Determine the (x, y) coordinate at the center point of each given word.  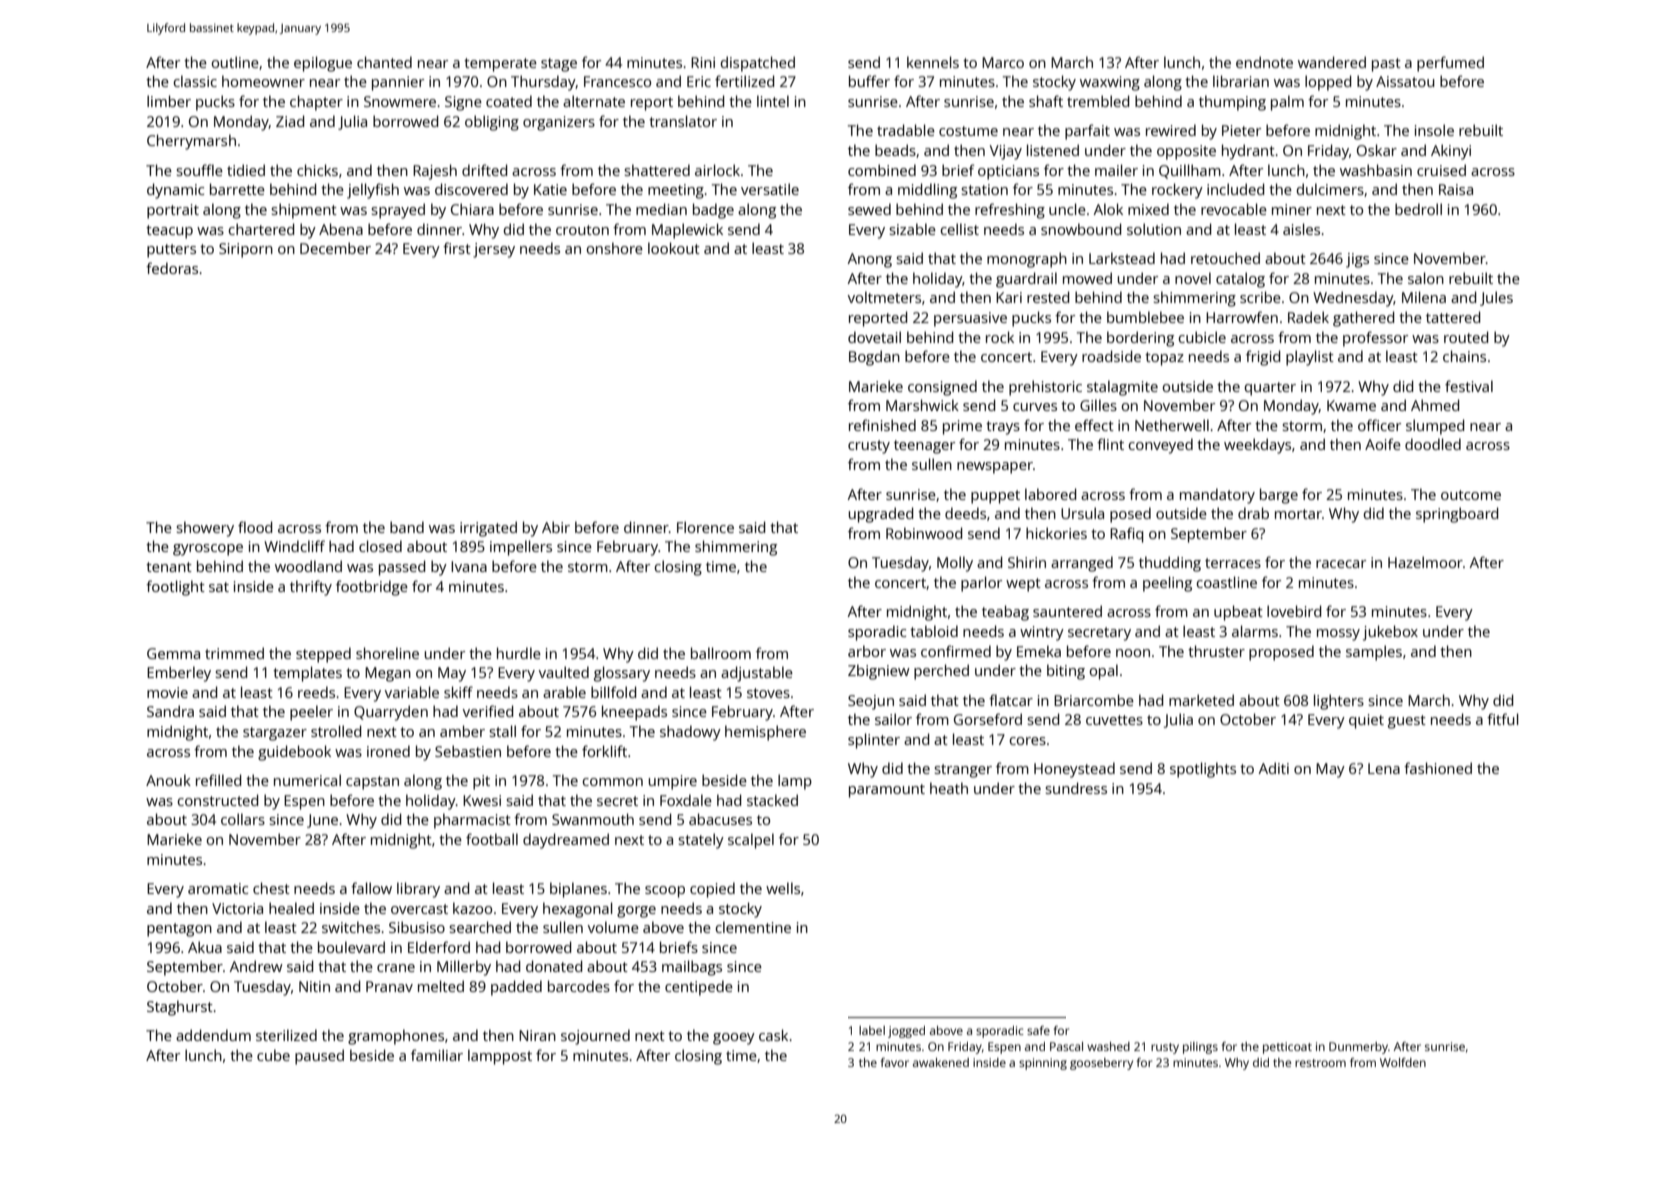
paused (319, 1057)
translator (683, 121)
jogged (906, 1032)
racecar (1341, 564)
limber (169, 101)
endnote (1264, 62)
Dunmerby (1358, 1048)
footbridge (372, 588)
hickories (1056, 533)
